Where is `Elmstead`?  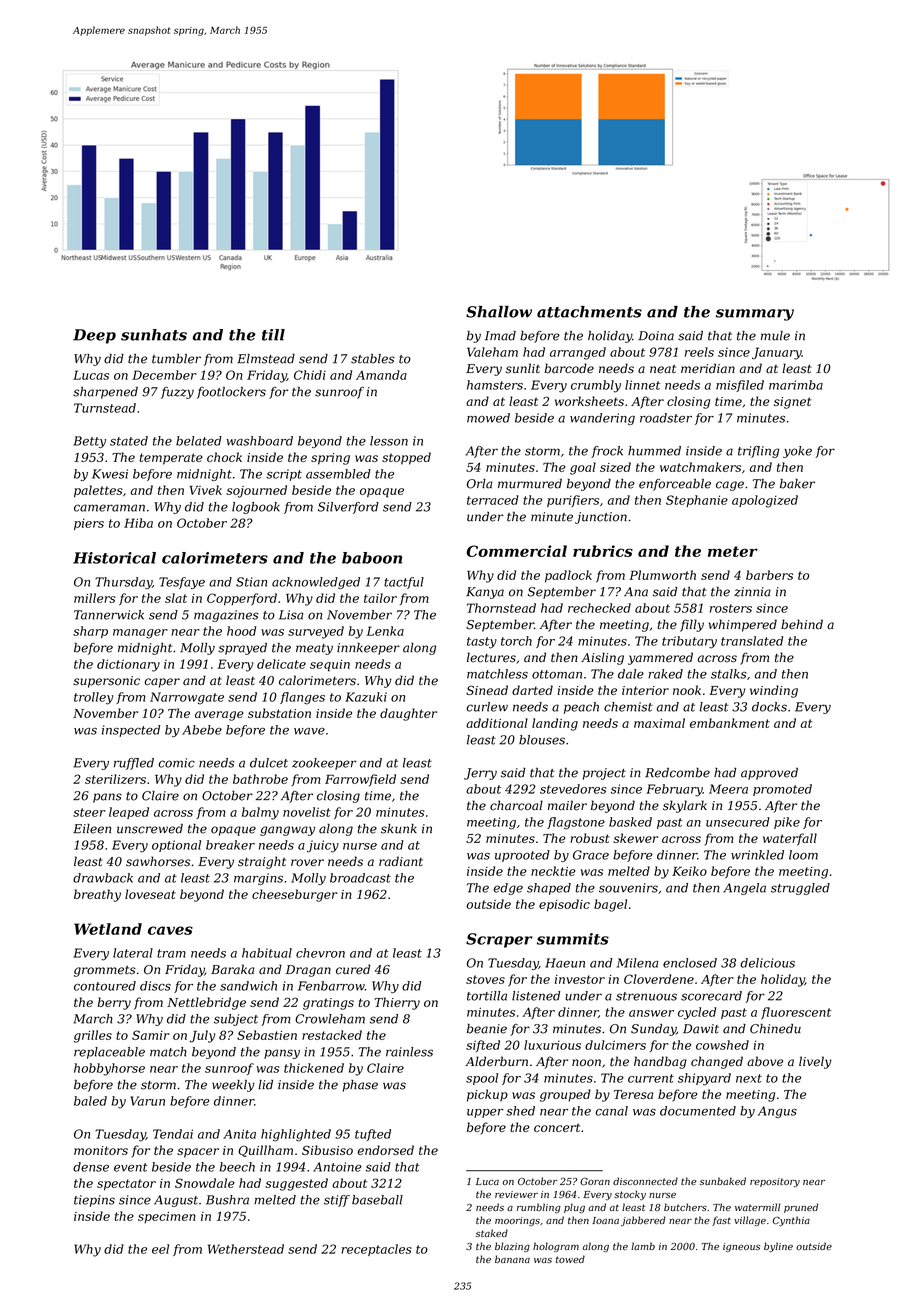
Elmstead is located at coordinates (266, 359).
